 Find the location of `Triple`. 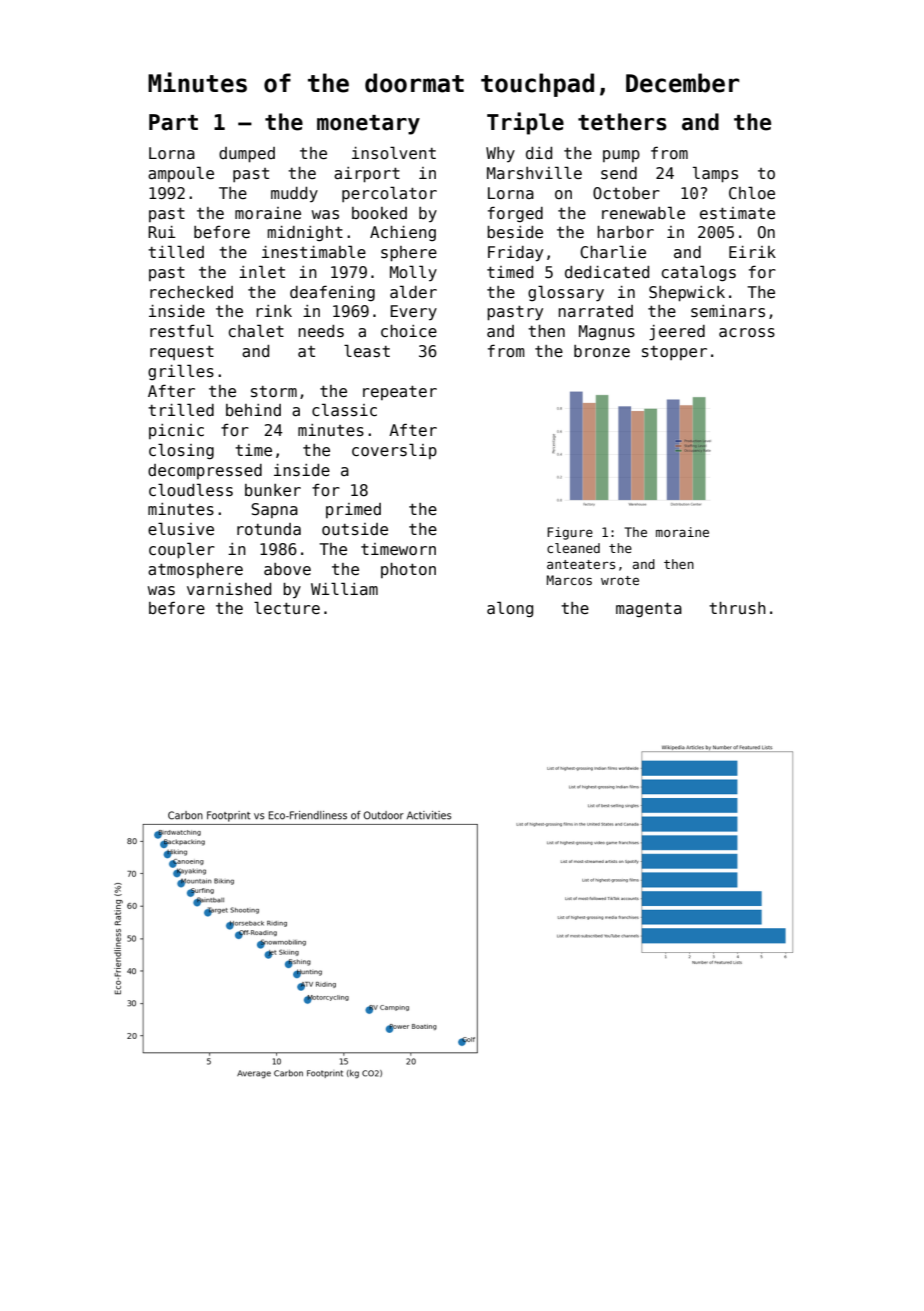

Triple is located at coordinates (525, 123).
